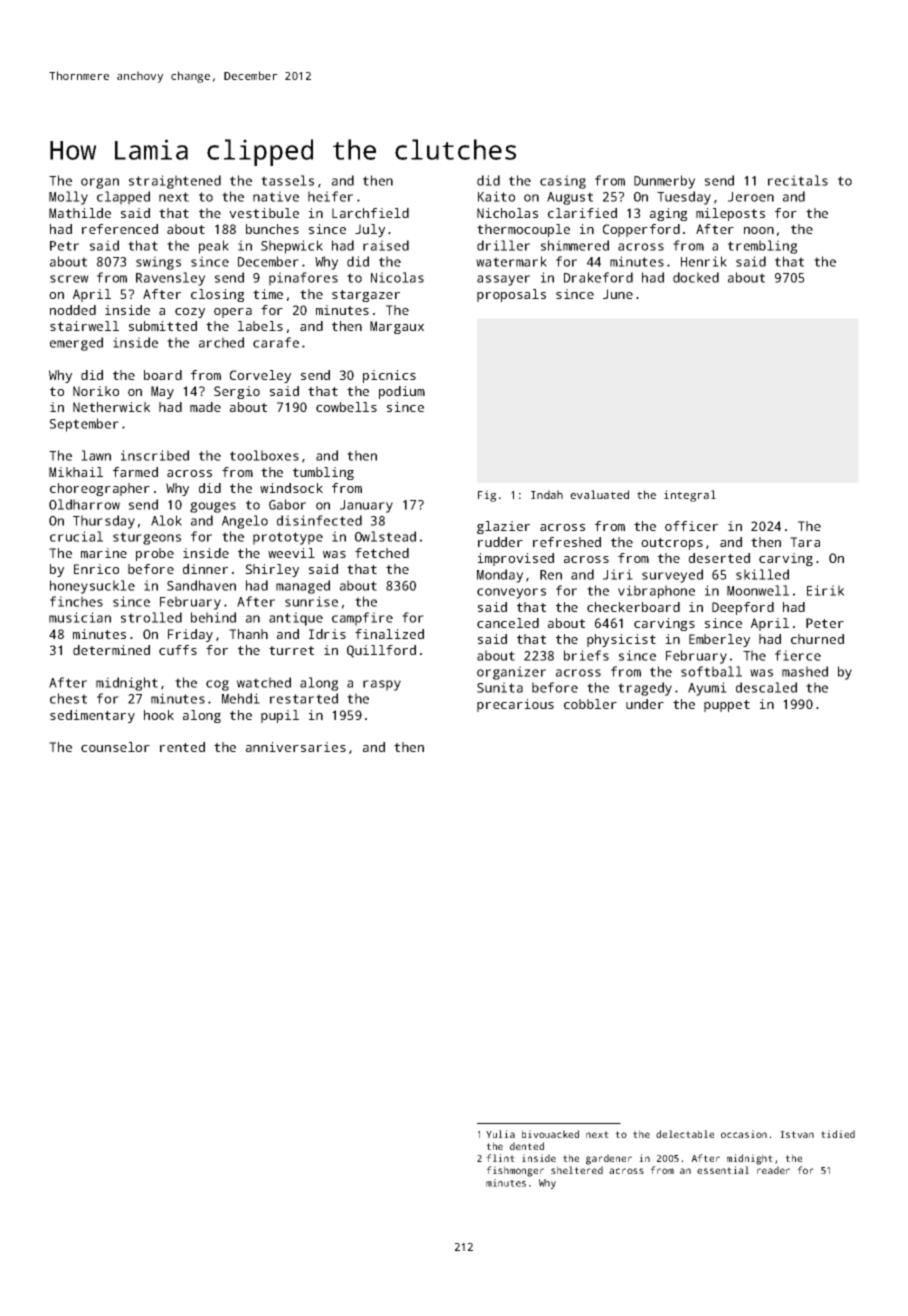 This screenshot has width=908, height=1316. I want to click on podium, so click(402, 392).
